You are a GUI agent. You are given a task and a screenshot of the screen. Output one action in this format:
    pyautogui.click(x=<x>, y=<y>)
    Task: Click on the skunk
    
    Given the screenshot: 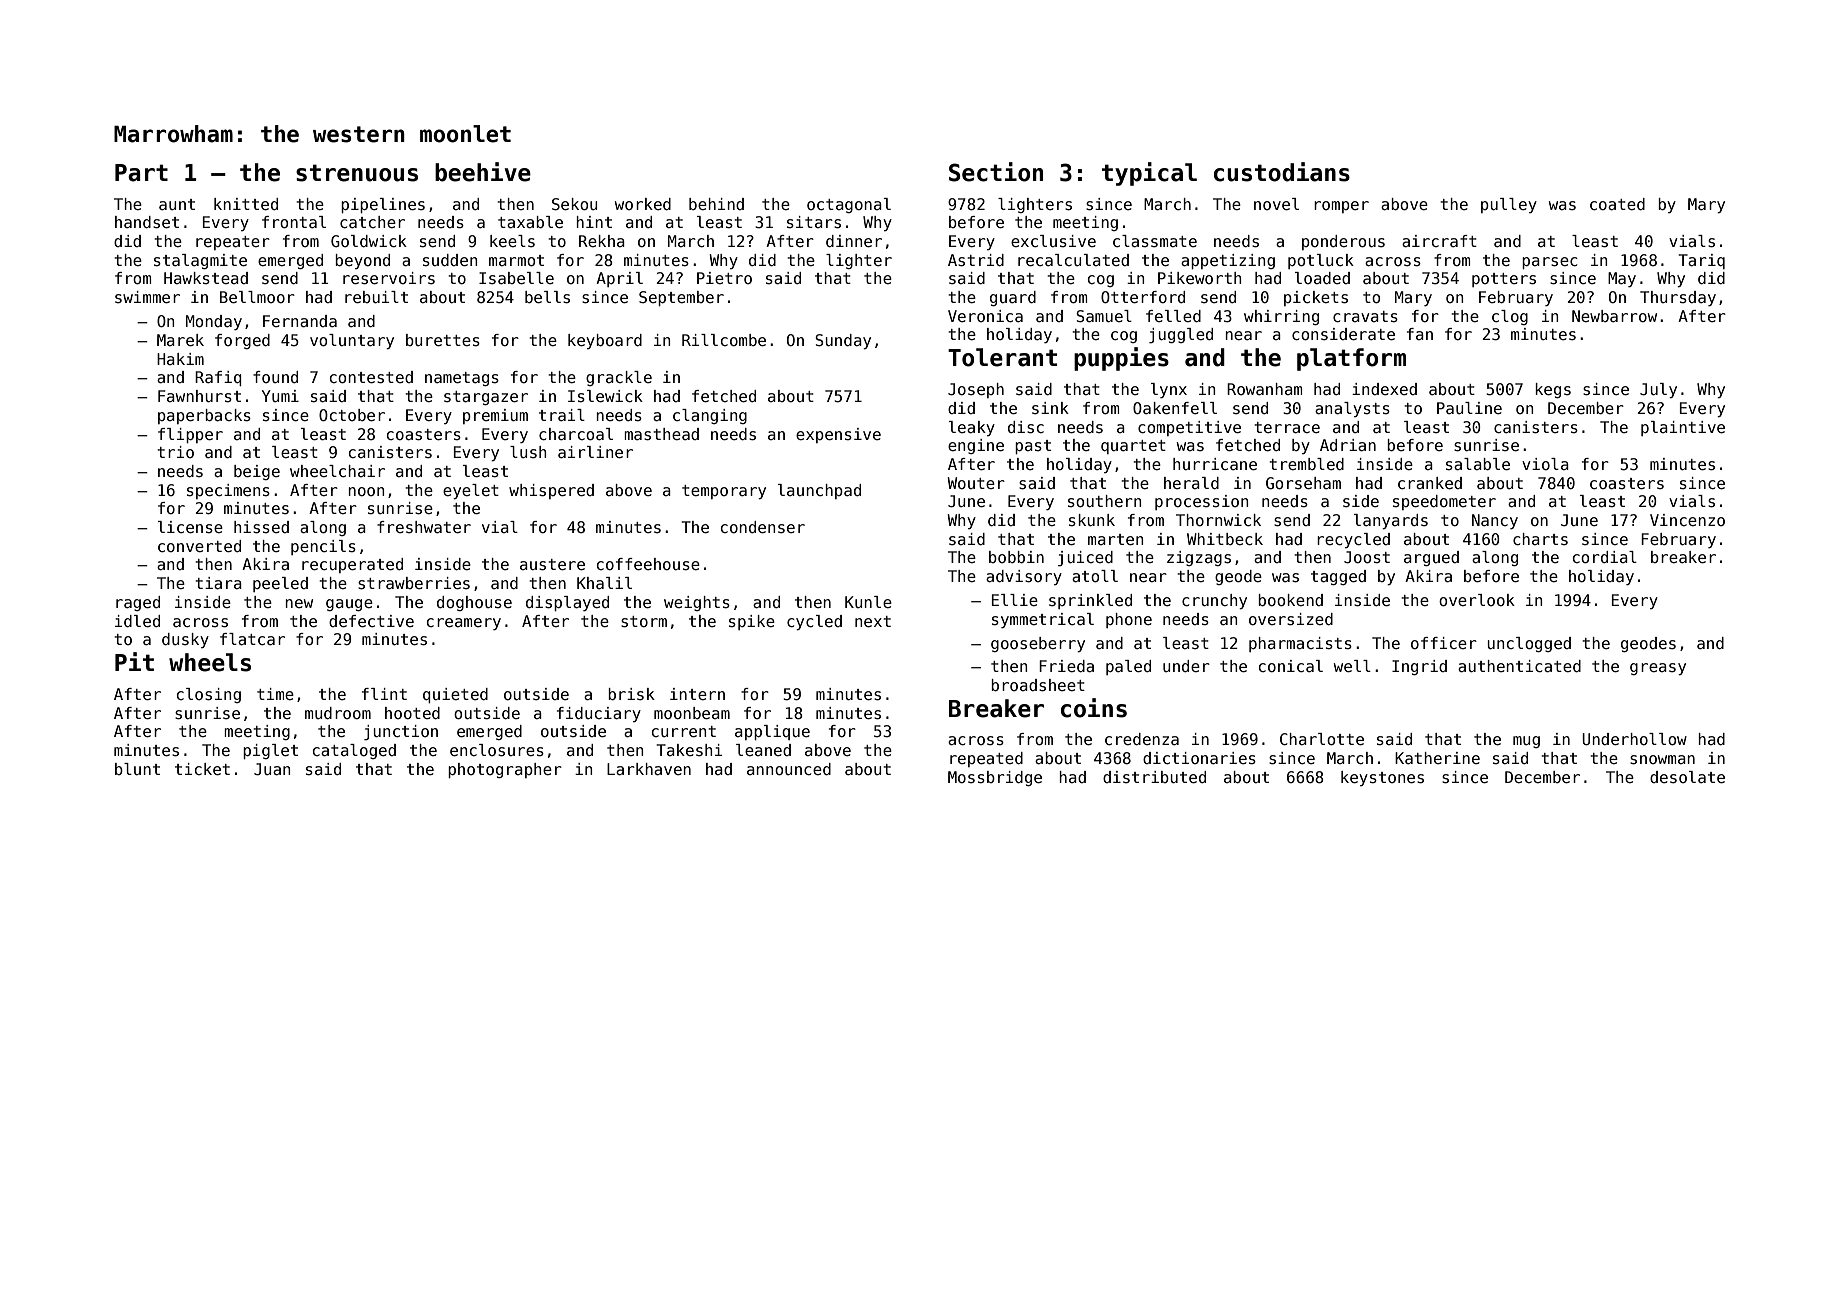 What is the action you would take?
    pyautogui.click(x=1092, y=520)
